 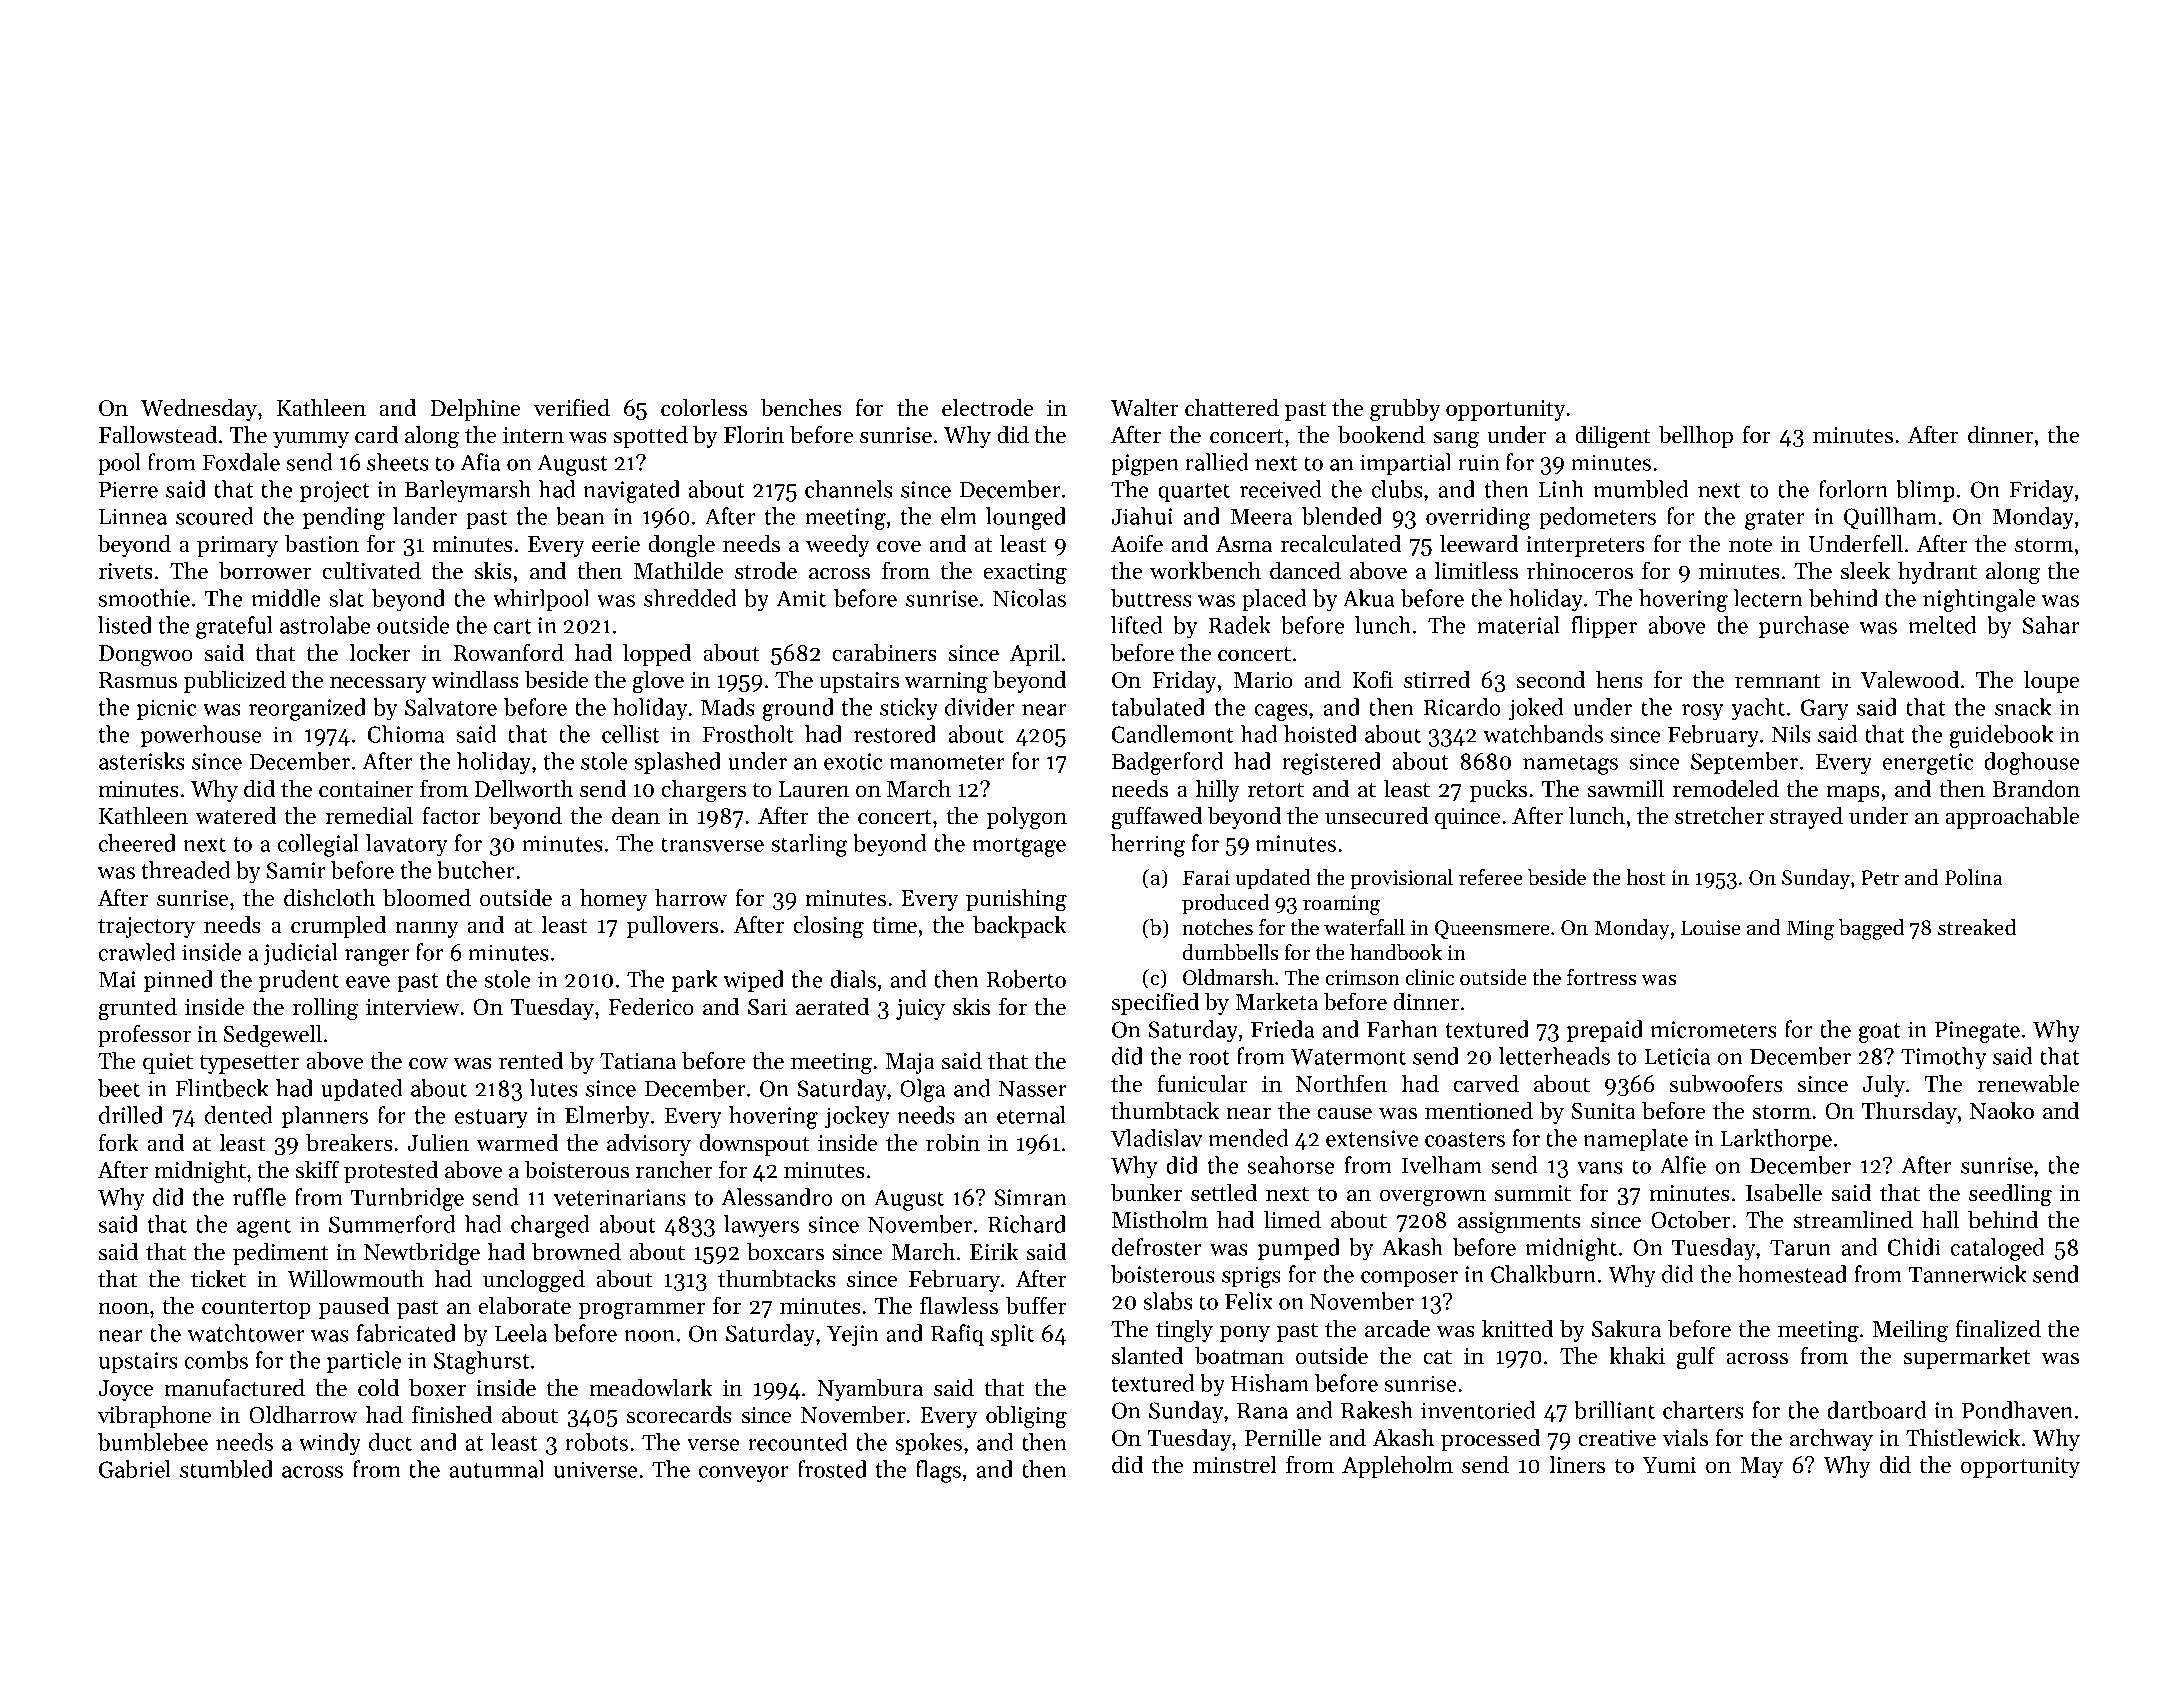 I want to click on renewable, so click(x=2028, y=1083).
